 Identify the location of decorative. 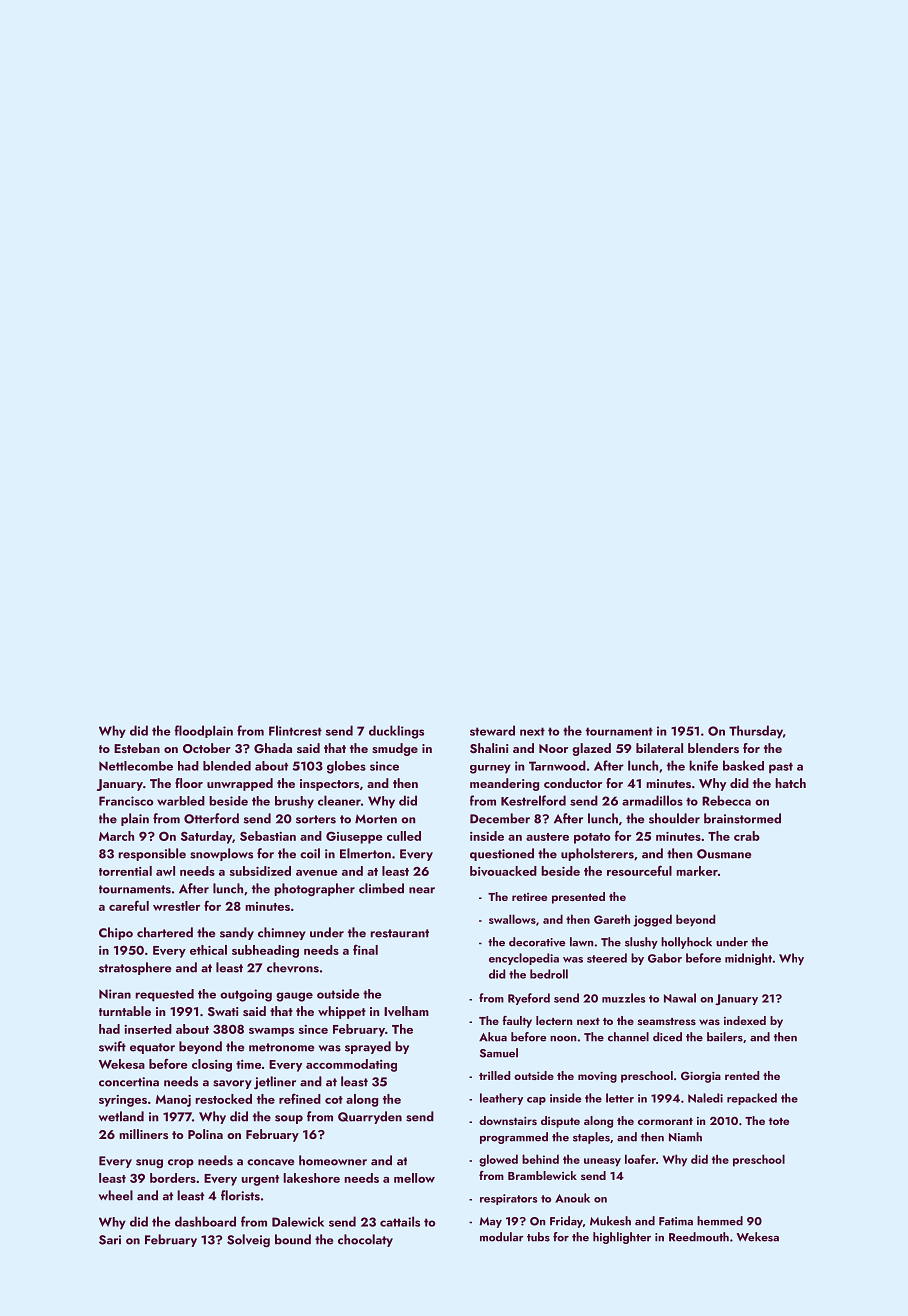
(537, 942).
